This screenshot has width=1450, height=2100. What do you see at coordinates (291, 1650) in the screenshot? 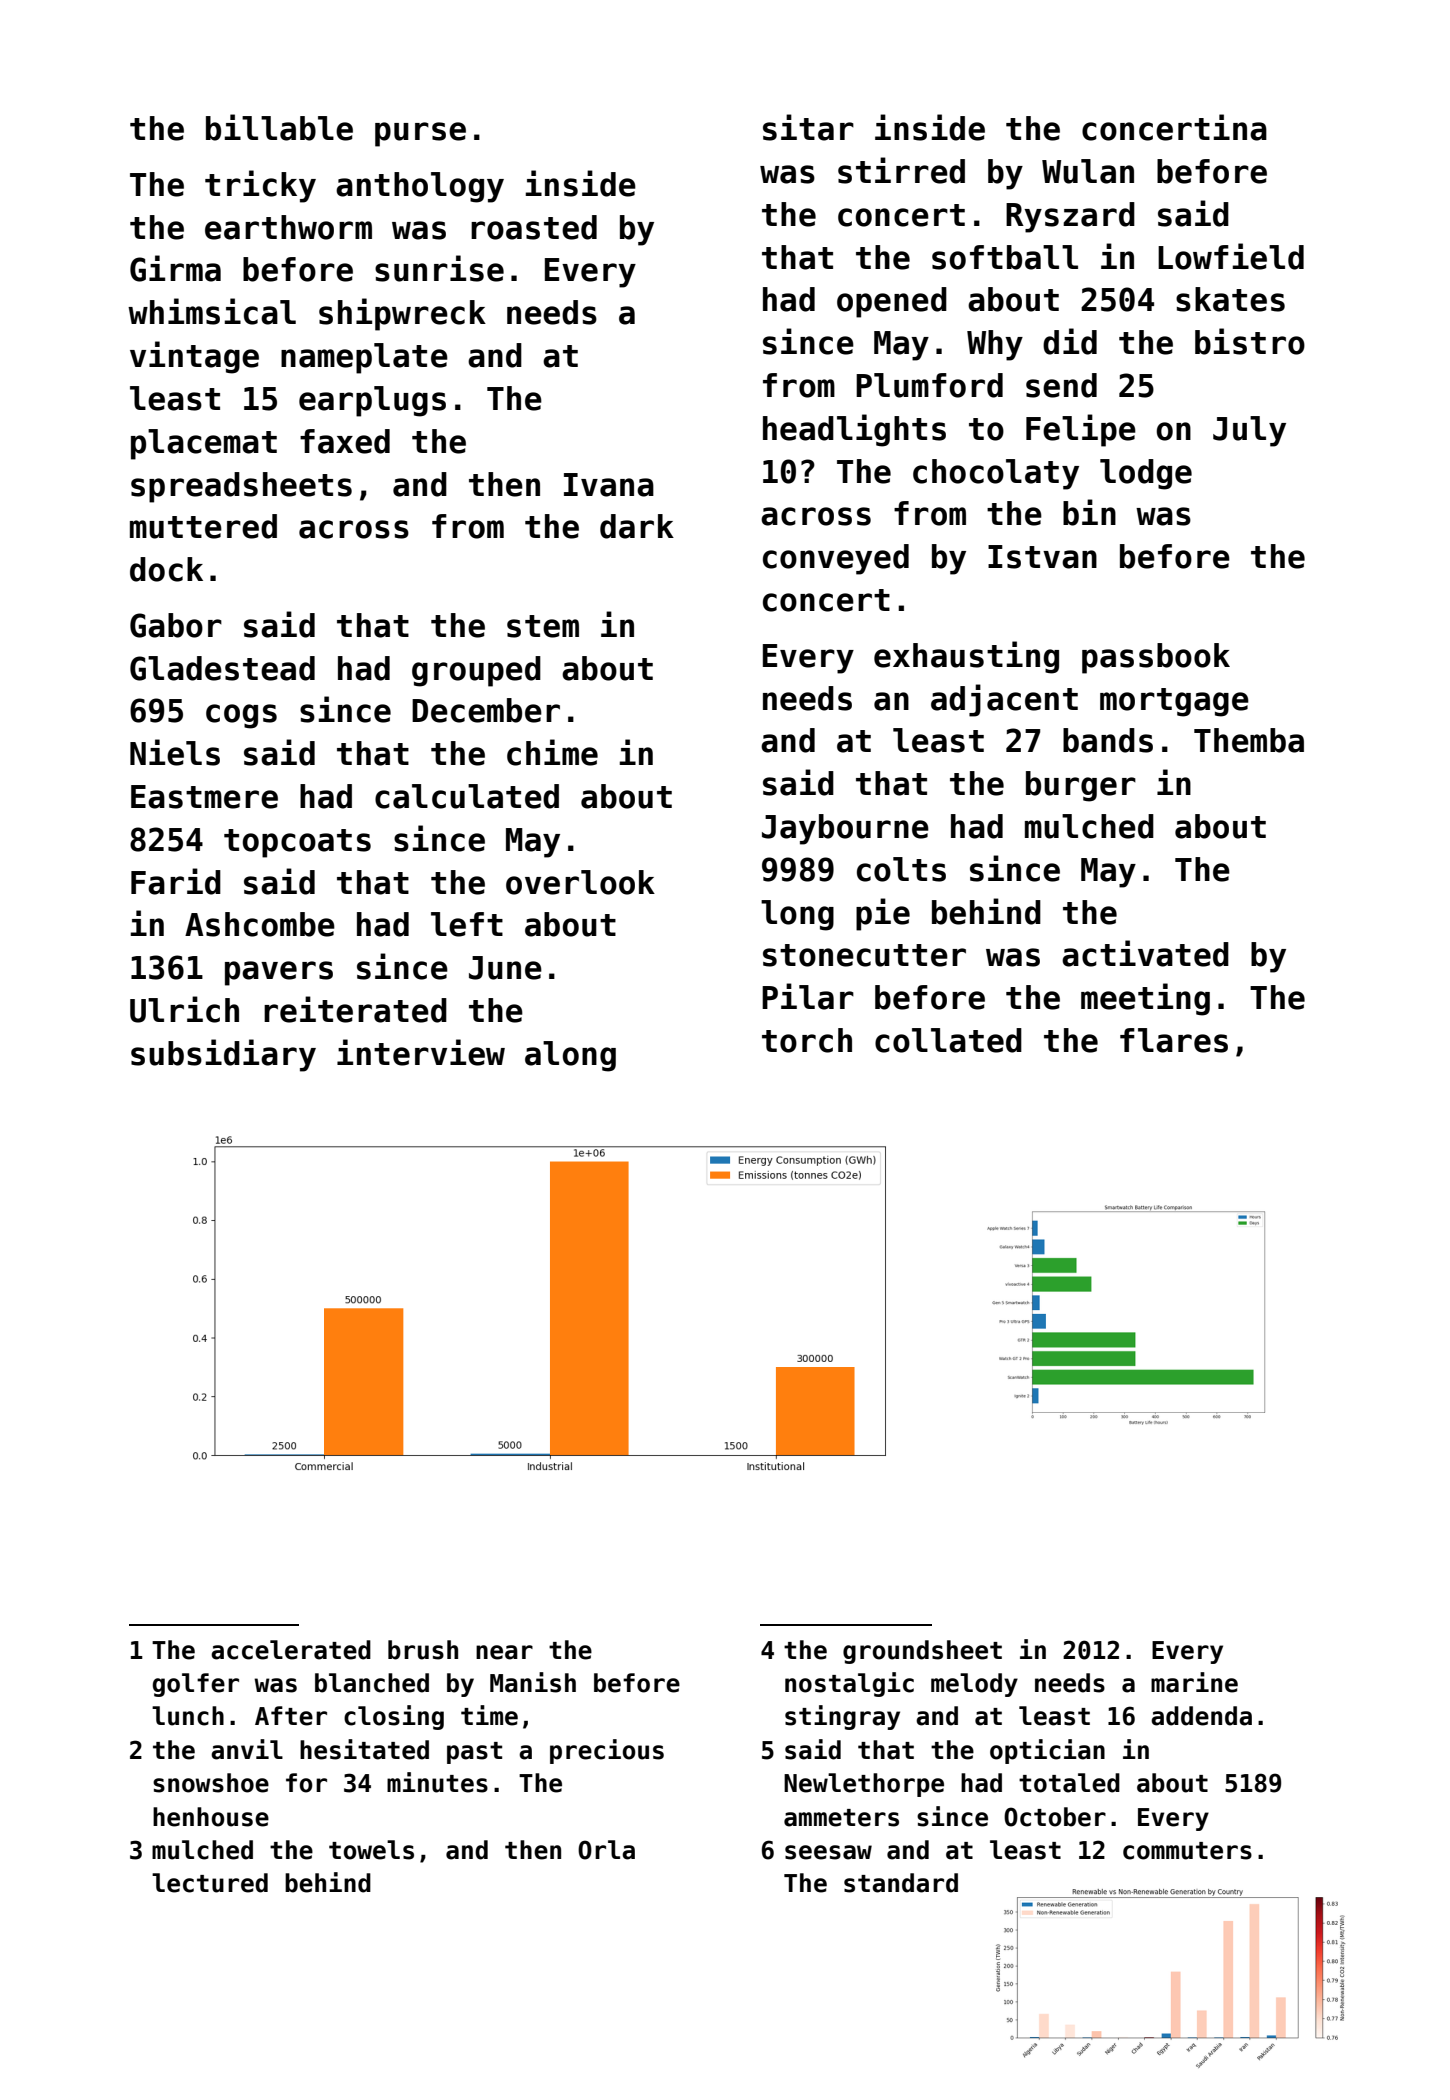
I see `accelerated` at bounding box center [291, 1650].
